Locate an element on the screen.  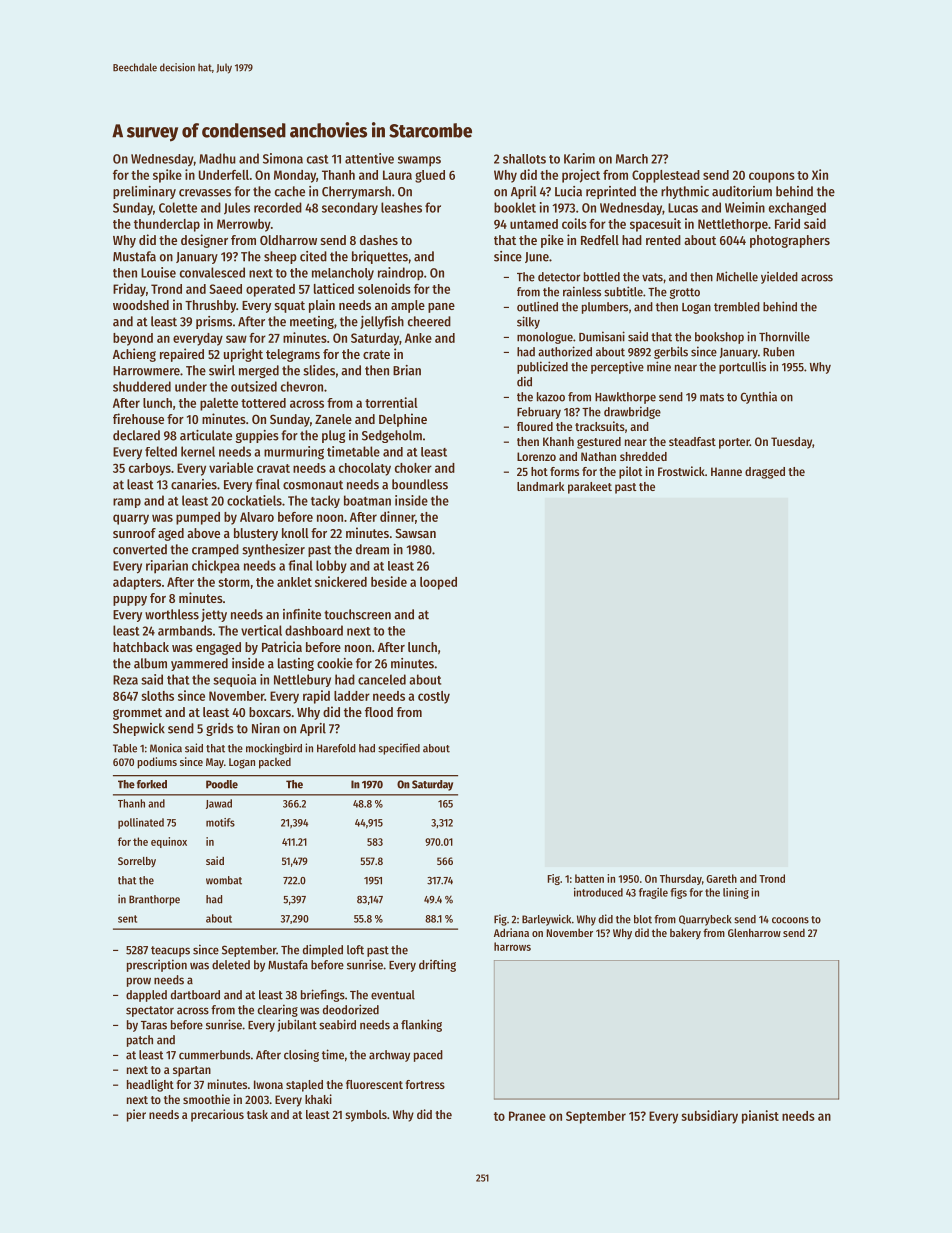
subsidiary is located at coordinates (709, 1117).
